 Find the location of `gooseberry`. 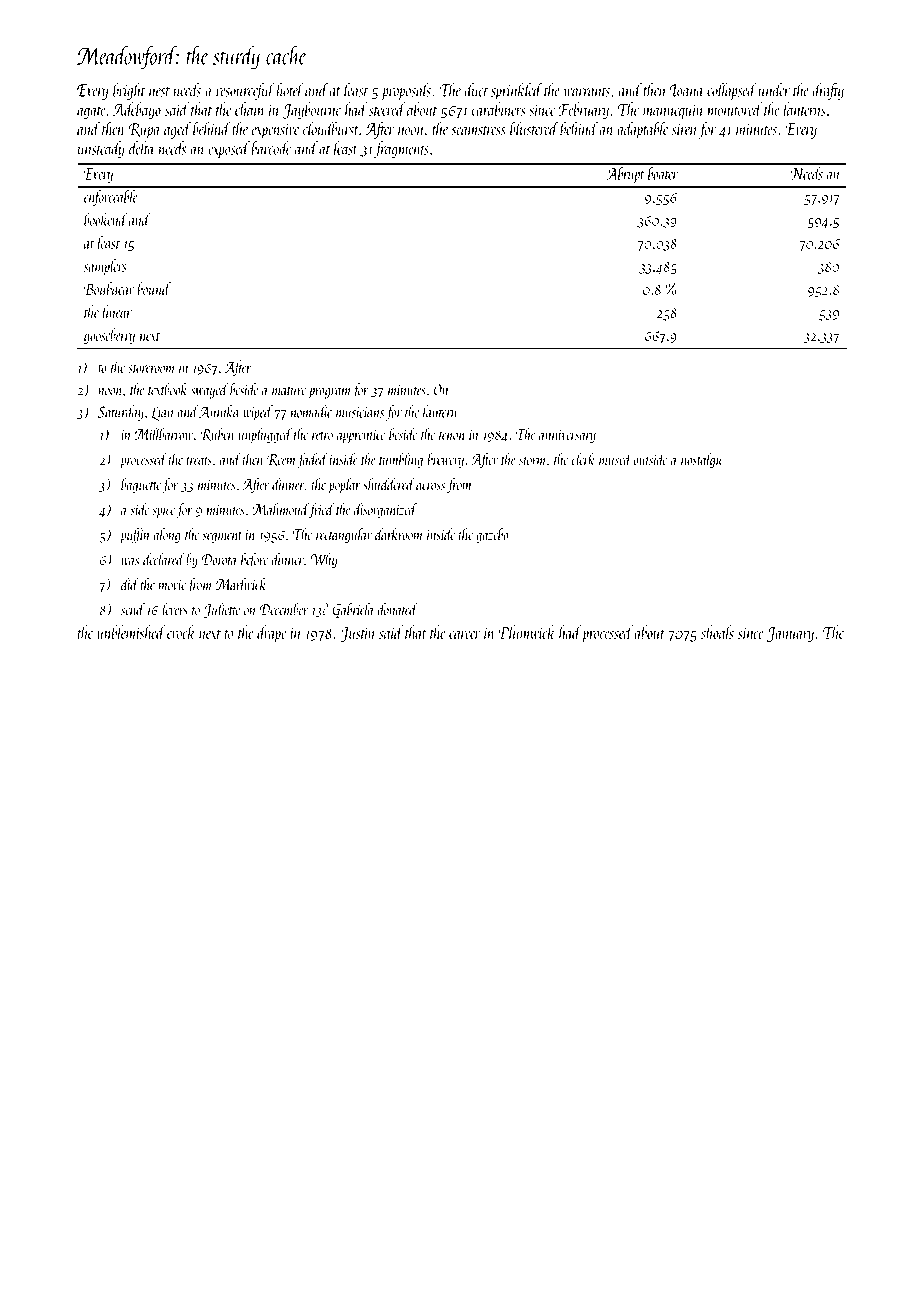

gooseberry is located at coordinates (109, 336).
